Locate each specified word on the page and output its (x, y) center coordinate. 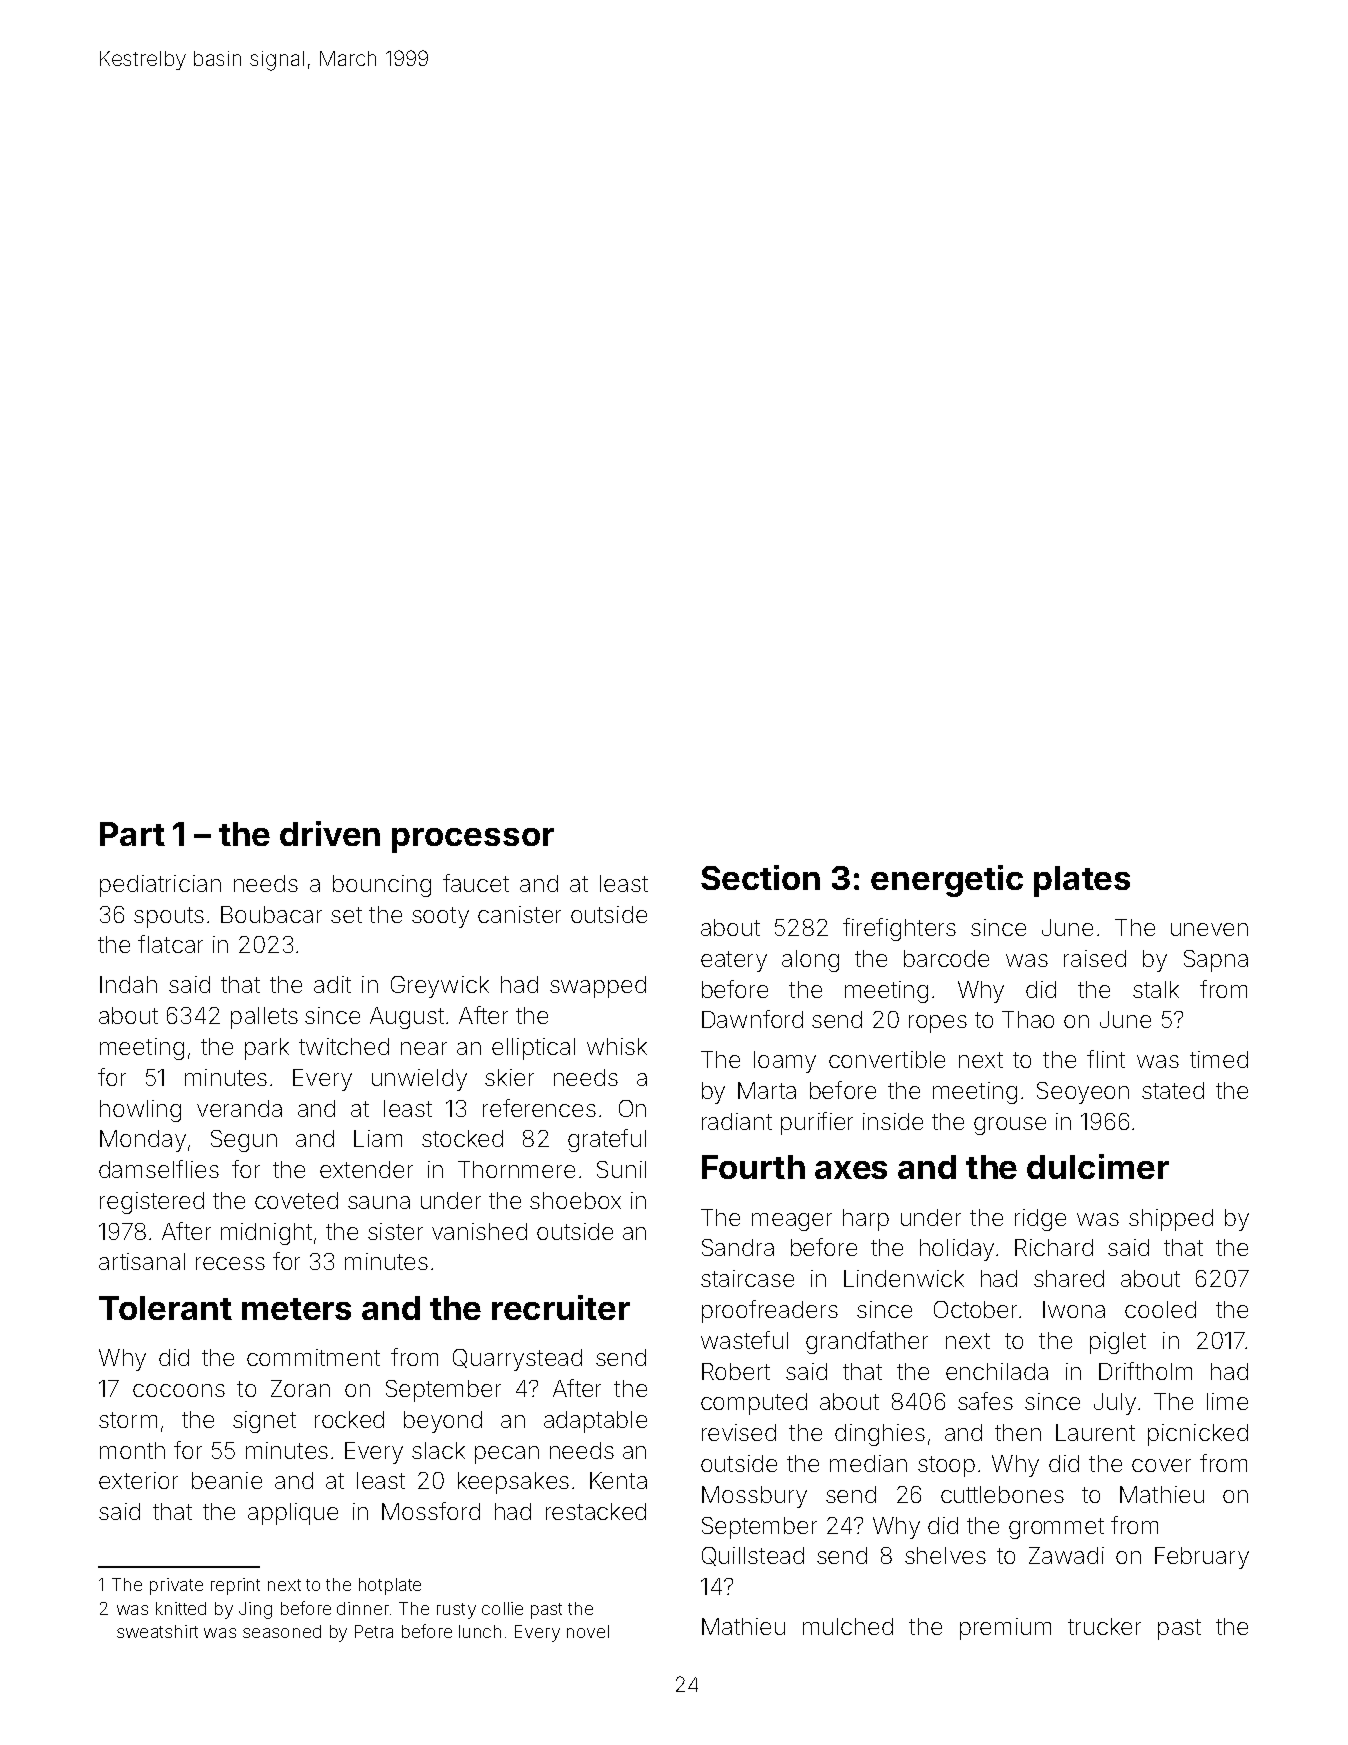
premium (1005, 1629)
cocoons (179, 1390)
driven (330, 833)
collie (502, 1608)
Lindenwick (904, 1278)
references (539, 1108)
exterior (138, 1480)
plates (1082, 881)
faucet (476, 883)
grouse (1010, 1126)
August (407, 1018)
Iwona (1074, 1309)
